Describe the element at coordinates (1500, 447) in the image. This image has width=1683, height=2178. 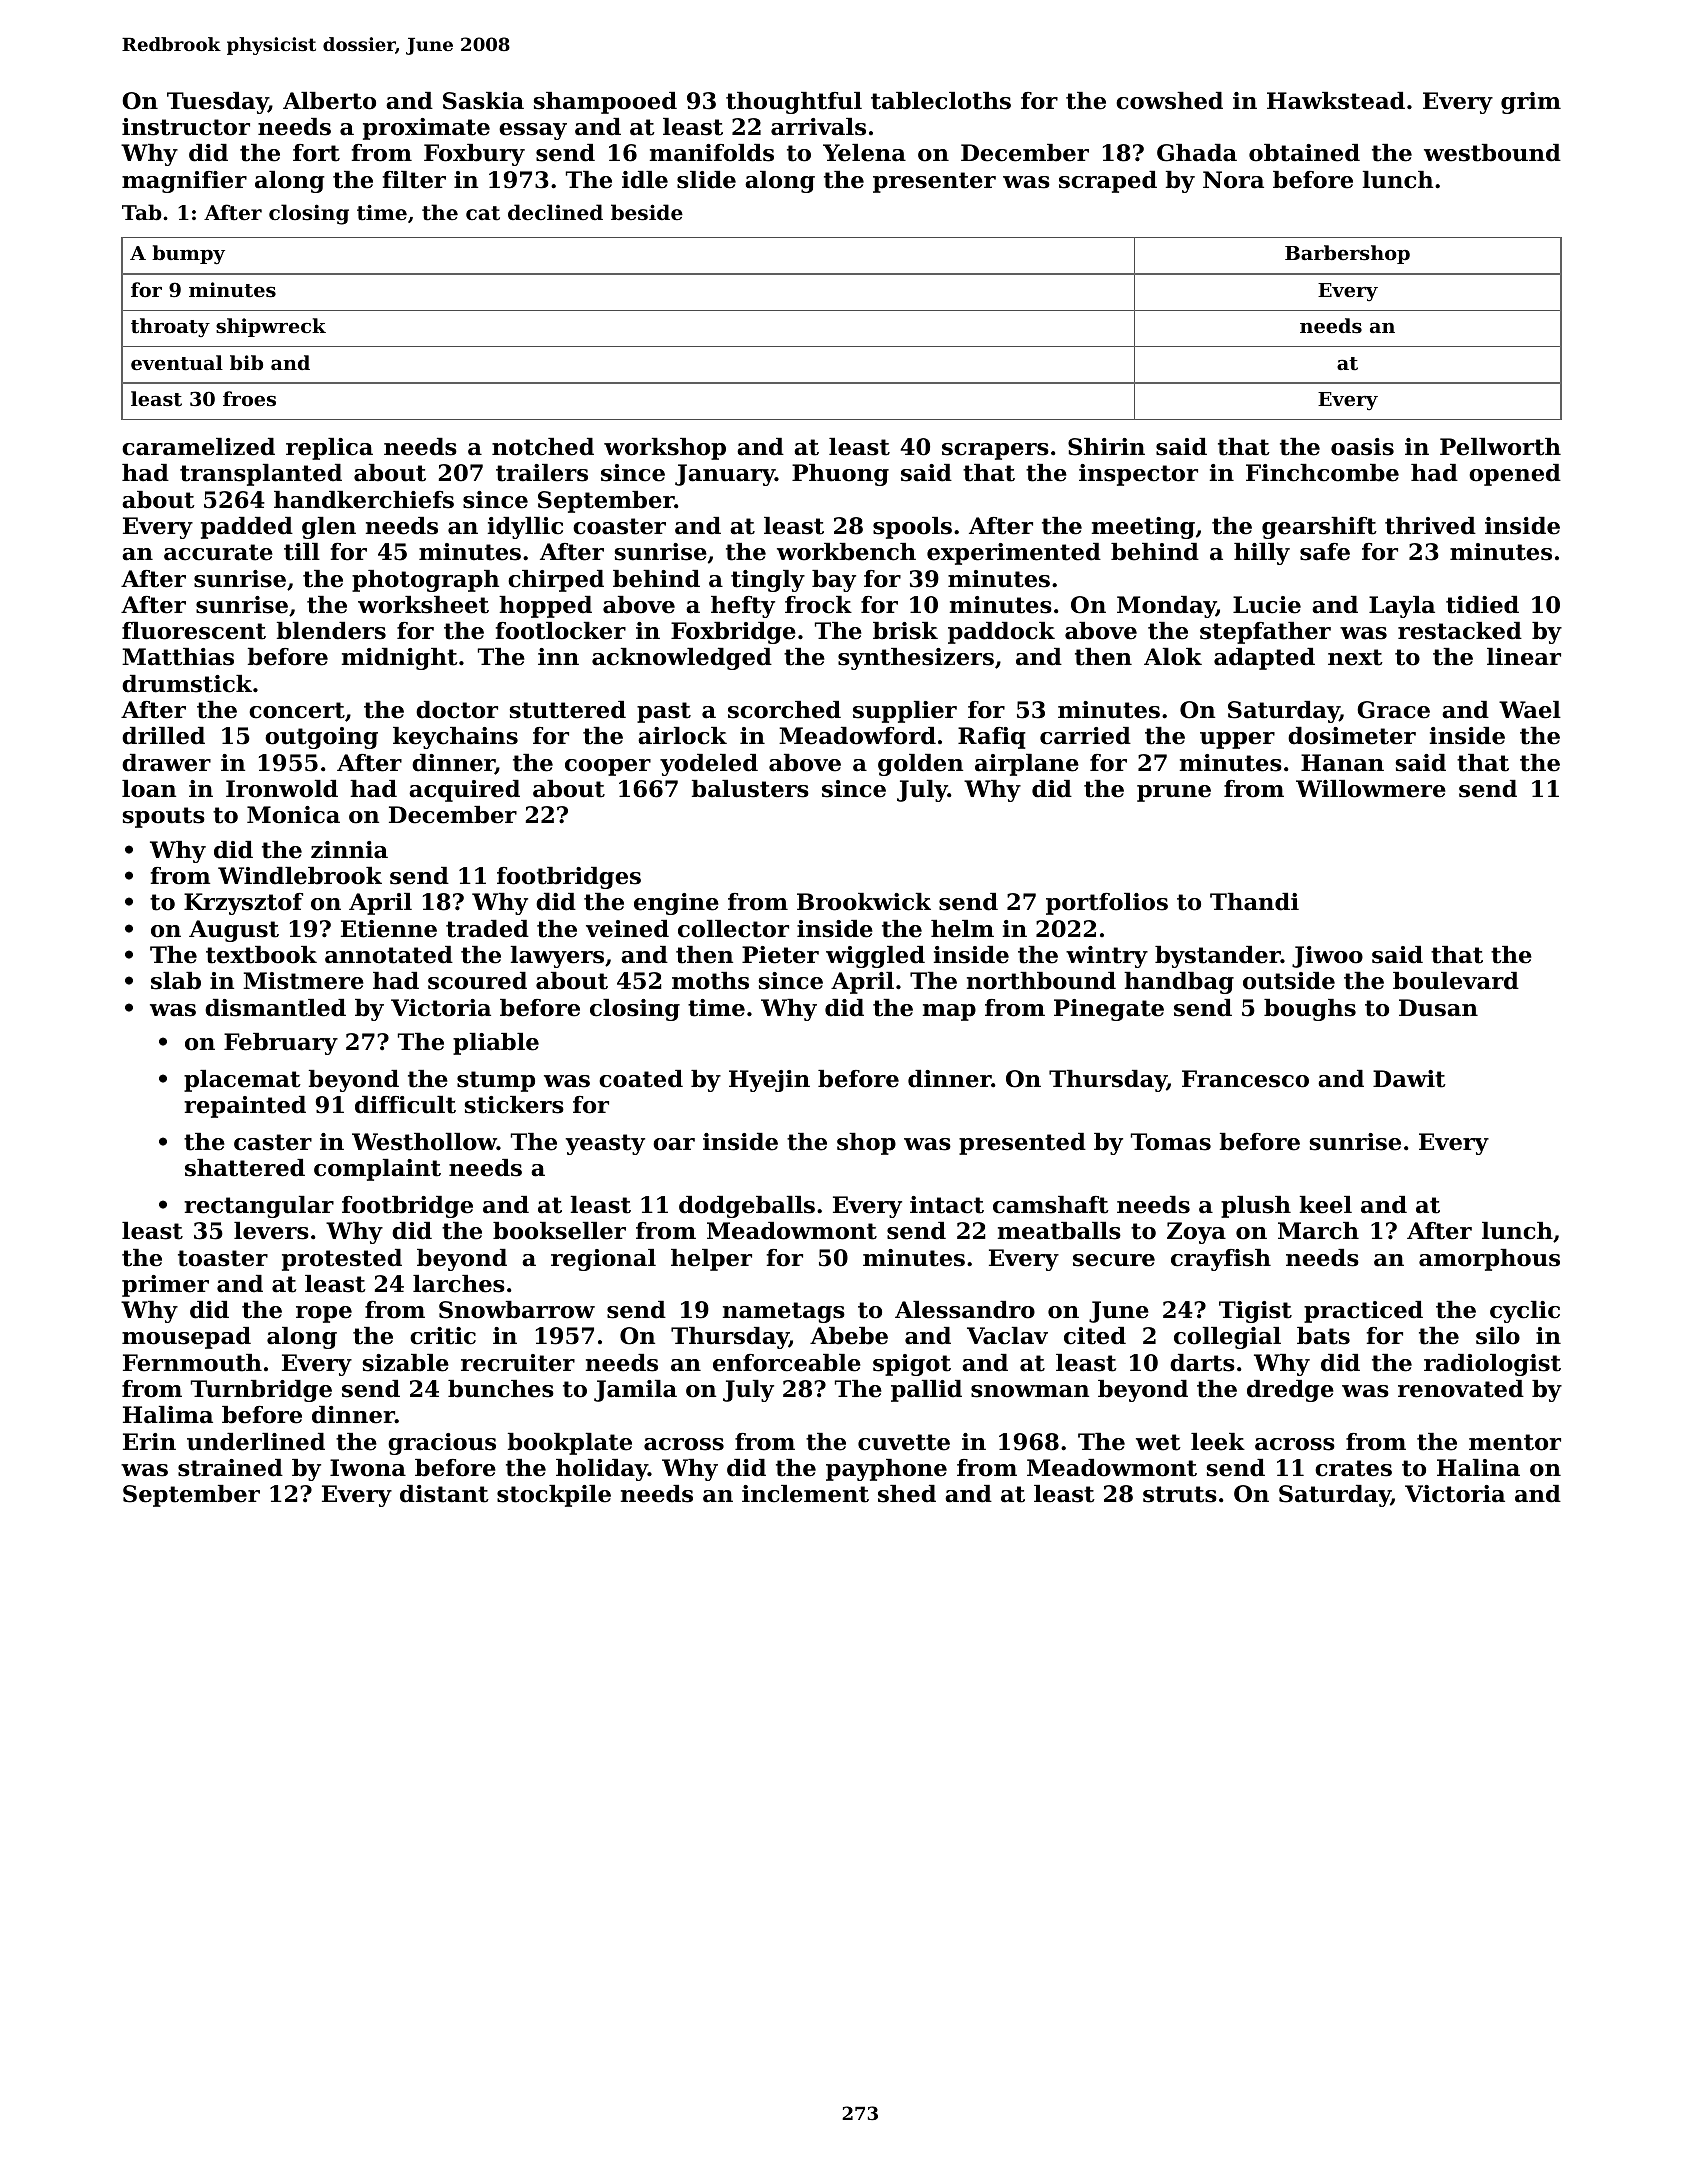
I see `Pellworth` at that location.
